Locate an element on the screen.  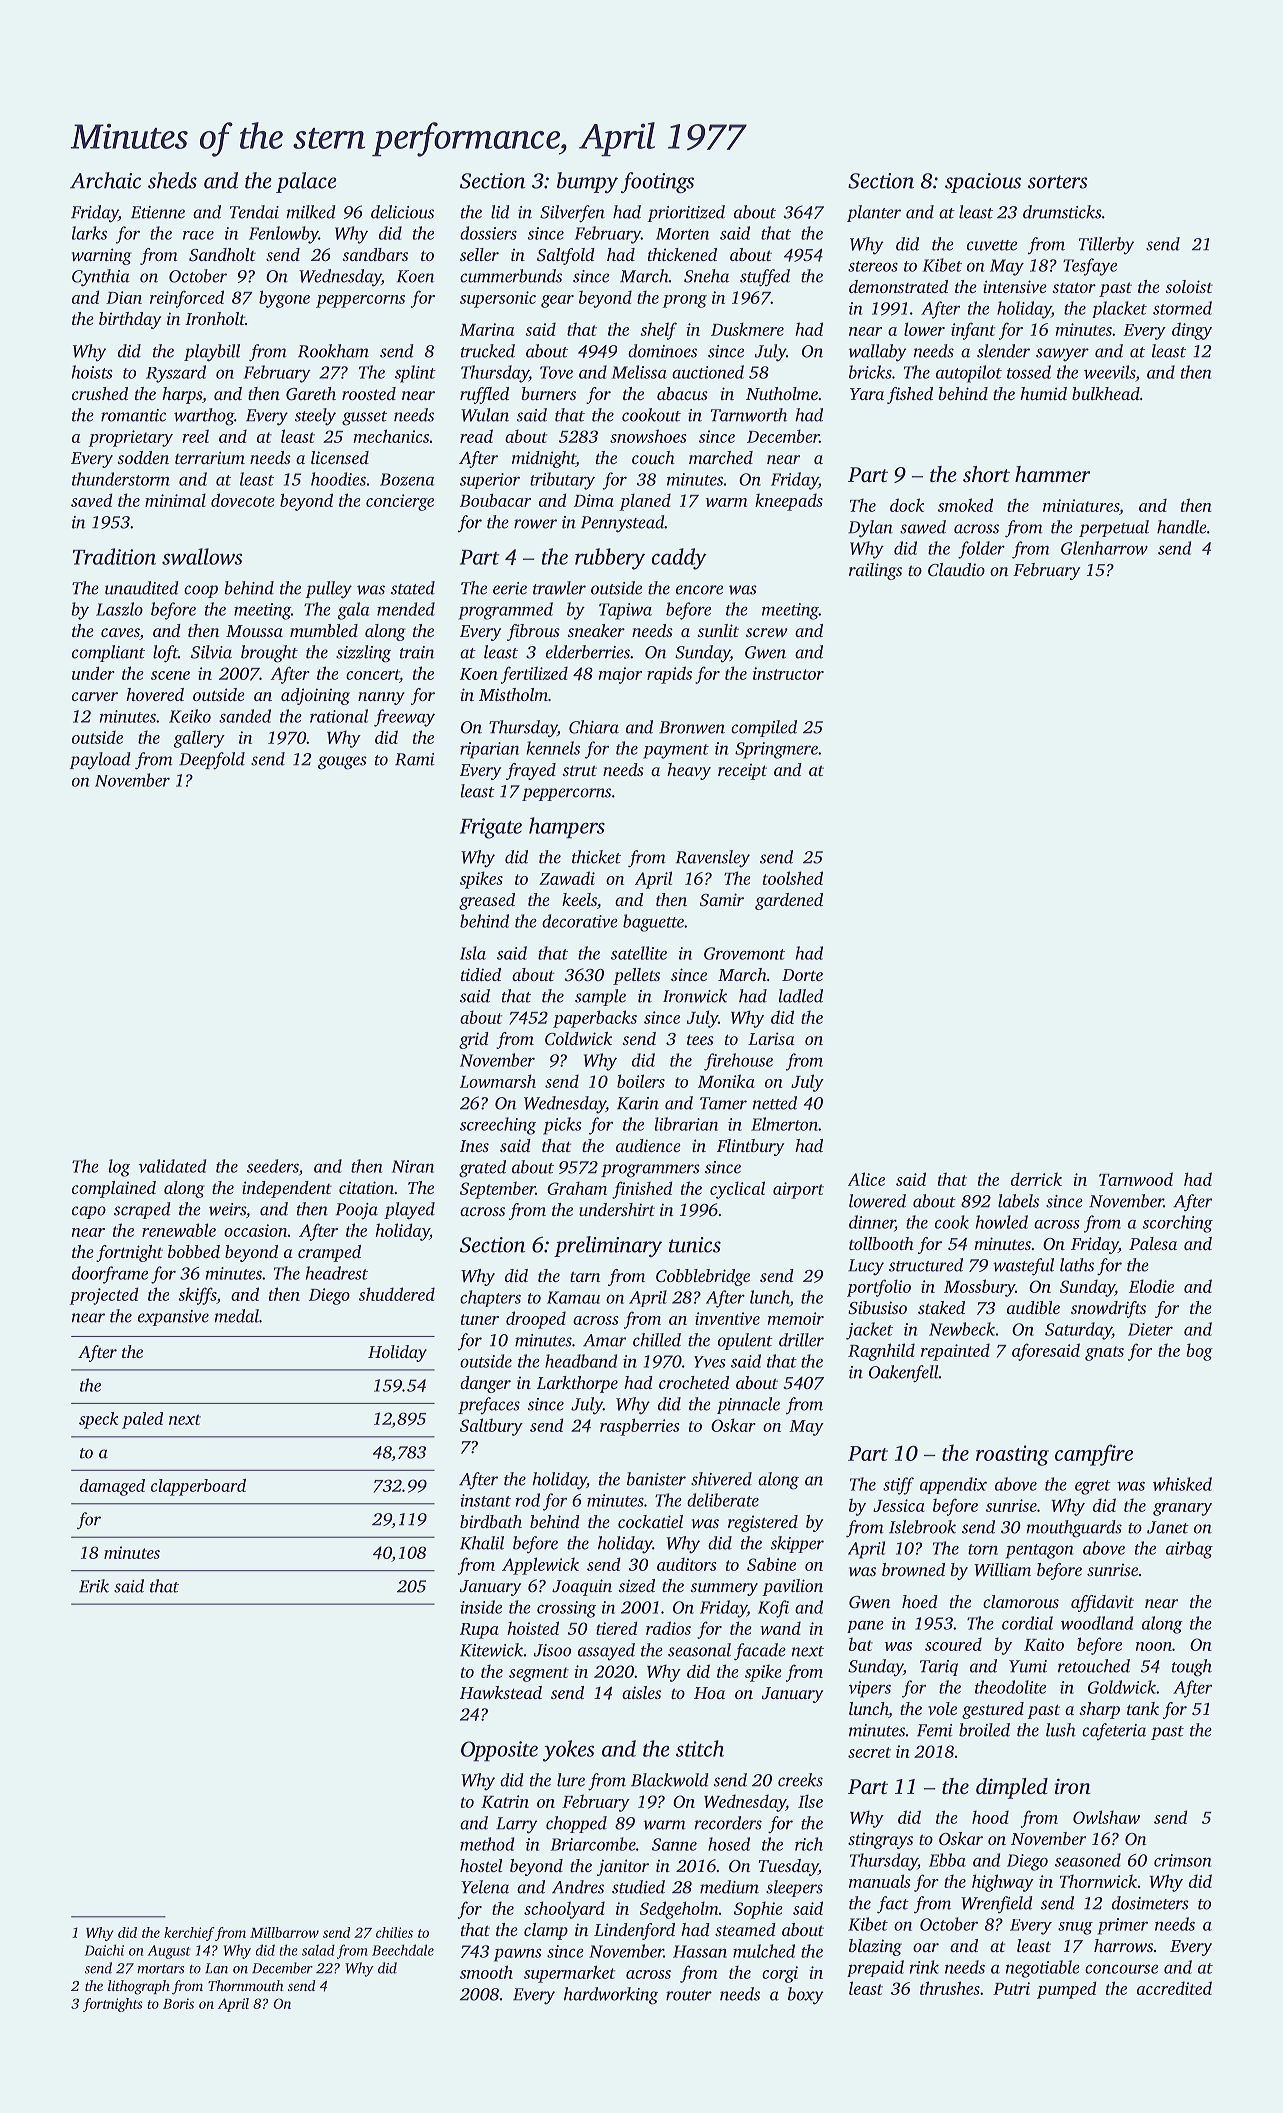
Deepfold is located at coordinates (212, 761).
